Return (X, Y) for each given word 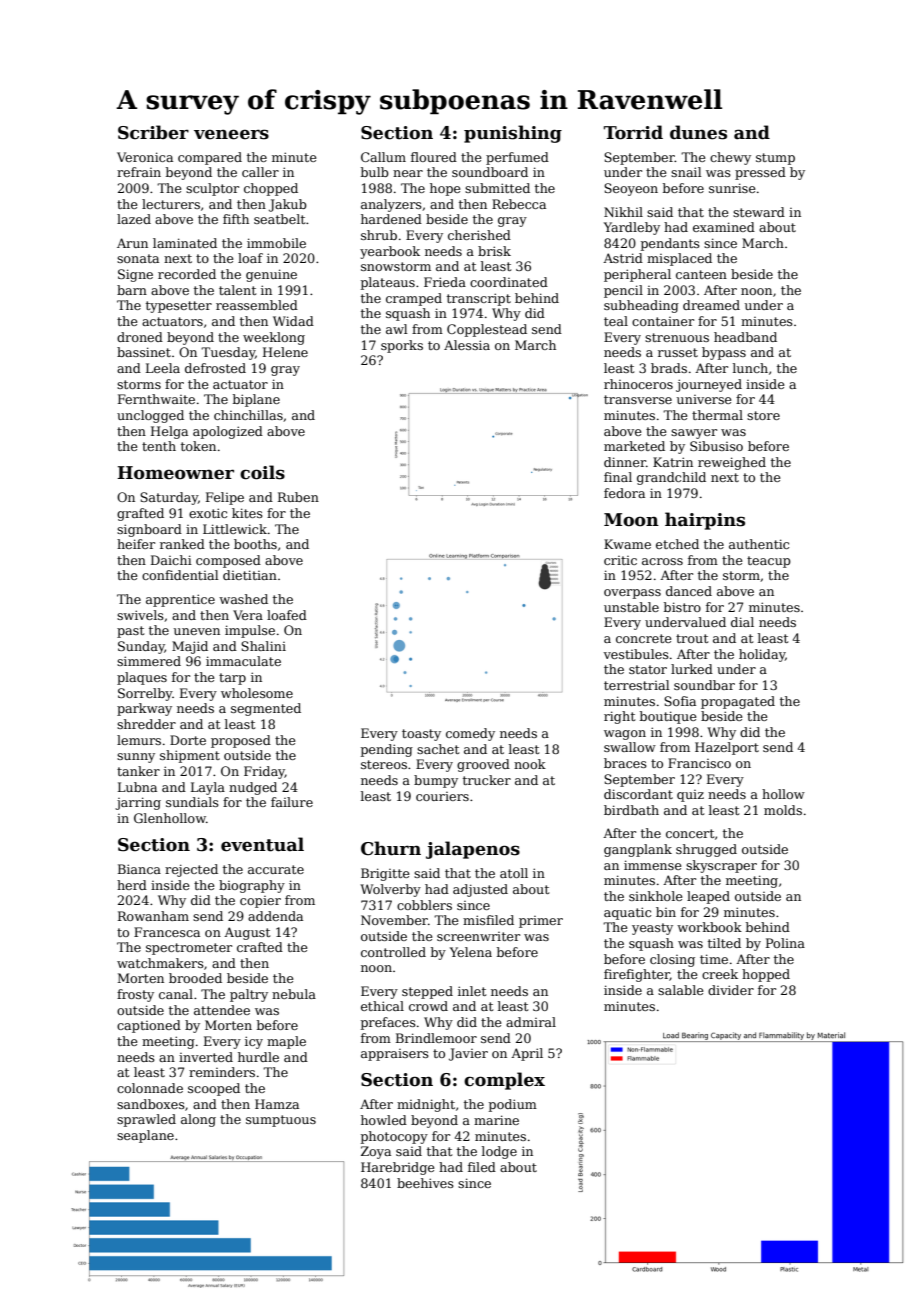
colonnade (150, 1088)
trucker (487, 780)
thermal (717, 415)
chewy (730, 158)
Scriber (153, 132)
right (619, 717)
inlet (472, 991)
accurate (276, 869)
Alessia (467, 345)
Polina (785, 943)
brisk (494, 251)
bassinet (144, 352)
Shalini (263, 646)
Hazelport (727, 748)
